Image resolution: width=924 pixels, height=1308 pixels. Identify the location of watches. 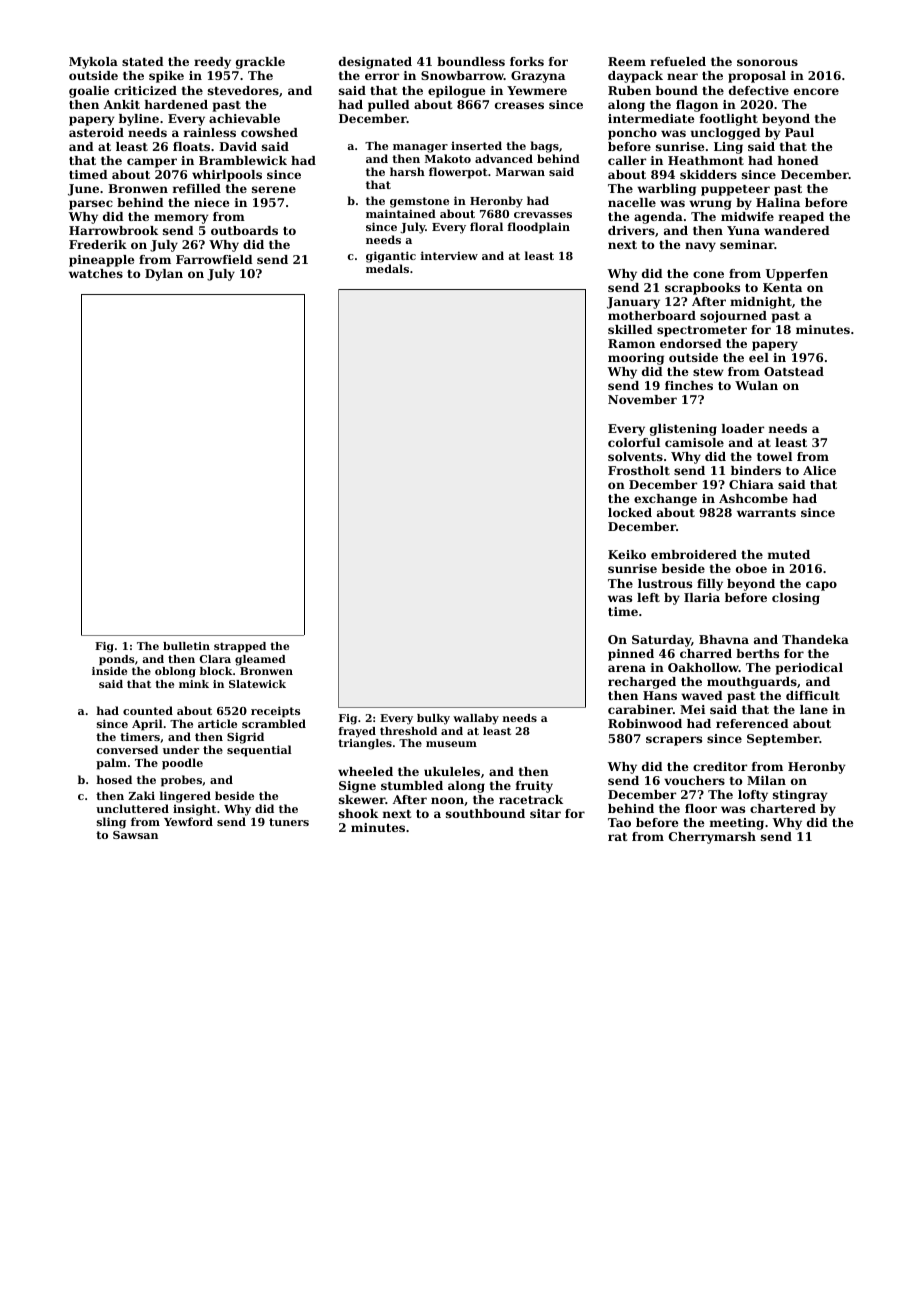
(96, 273).
